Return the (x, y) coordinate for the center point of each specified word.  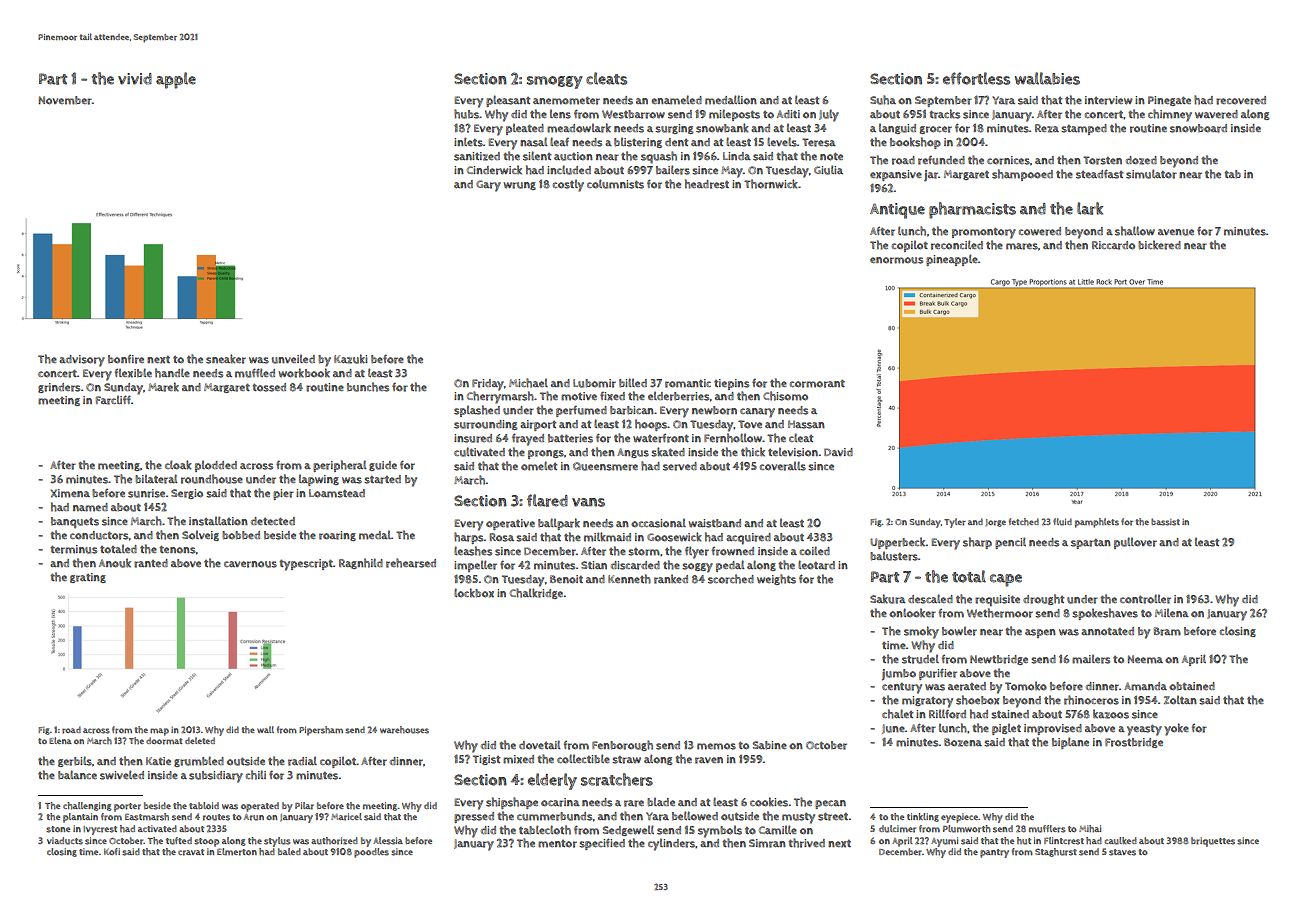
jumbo (899, 675)
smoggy (554, 82)
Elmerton (237, 852)
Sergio (187, 494)
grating (88, 578)
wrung (520, 186)
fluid (1062, 522)
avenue (1176, 232)
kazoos (1111, 714)
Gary (488, 186)
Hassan (806, 424)
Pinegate (1169, 101)
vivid (135, 79)
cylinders (671, 844)
